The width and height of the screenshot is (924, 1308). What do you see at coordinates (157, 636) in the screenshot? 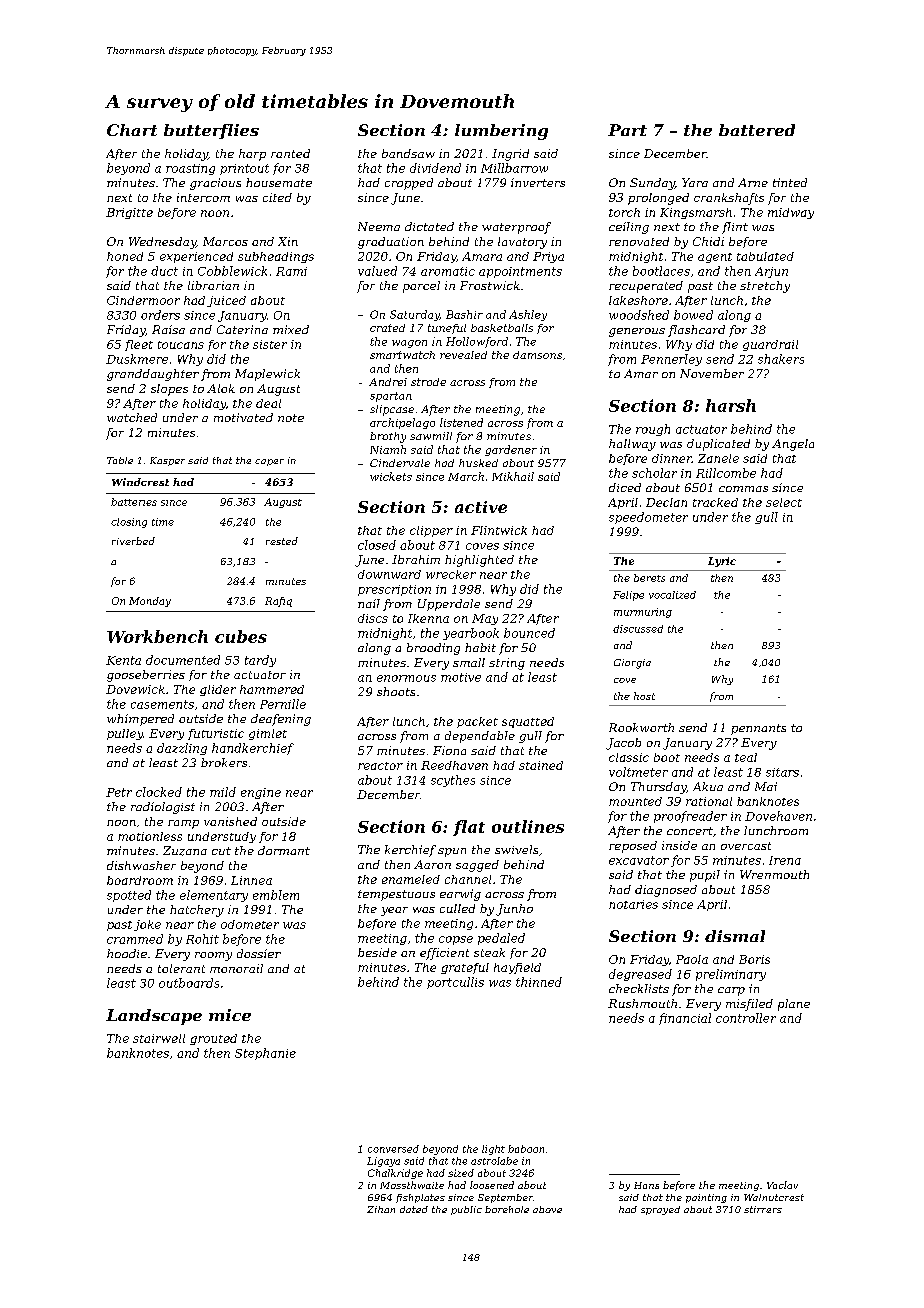
I see `Workbench` at bounding box center [157, 636].
